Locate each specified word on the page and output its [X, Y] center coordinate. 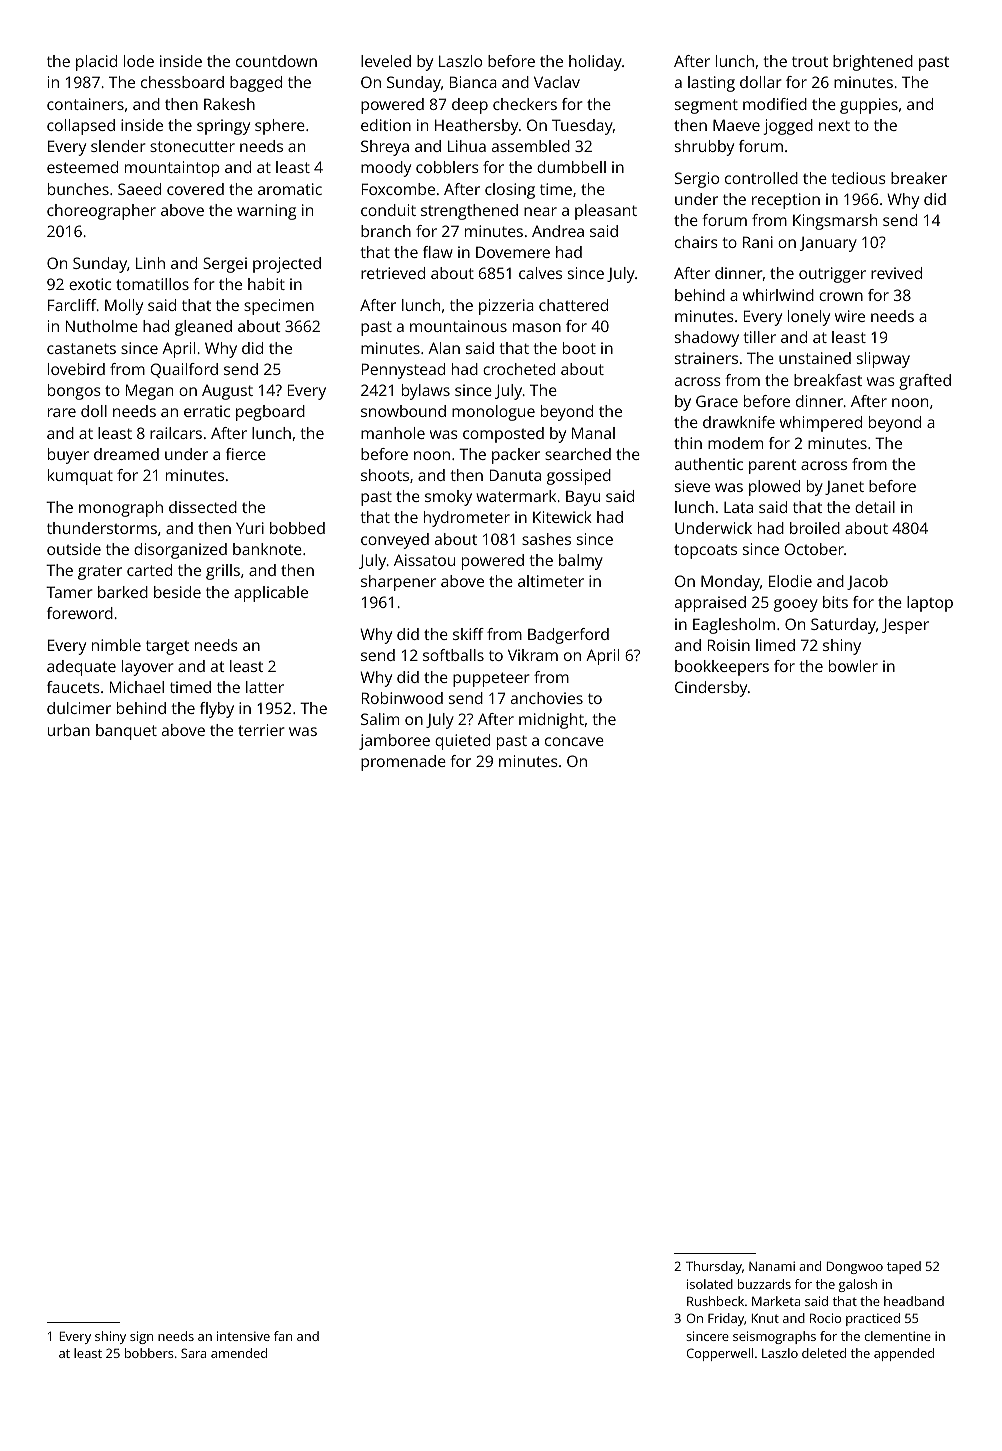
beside [177, 592]
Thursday [714, 1267]
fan [283, 1336]
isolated [710, 1284]
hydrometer [467, 519]
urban [69, 730]
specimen [279, 307]
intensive [243, 1336]
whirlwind [778, 295]
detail [875, 507]
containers [85, 104]
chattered [573, 305]
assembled [531, 146]
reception [786, 201]
